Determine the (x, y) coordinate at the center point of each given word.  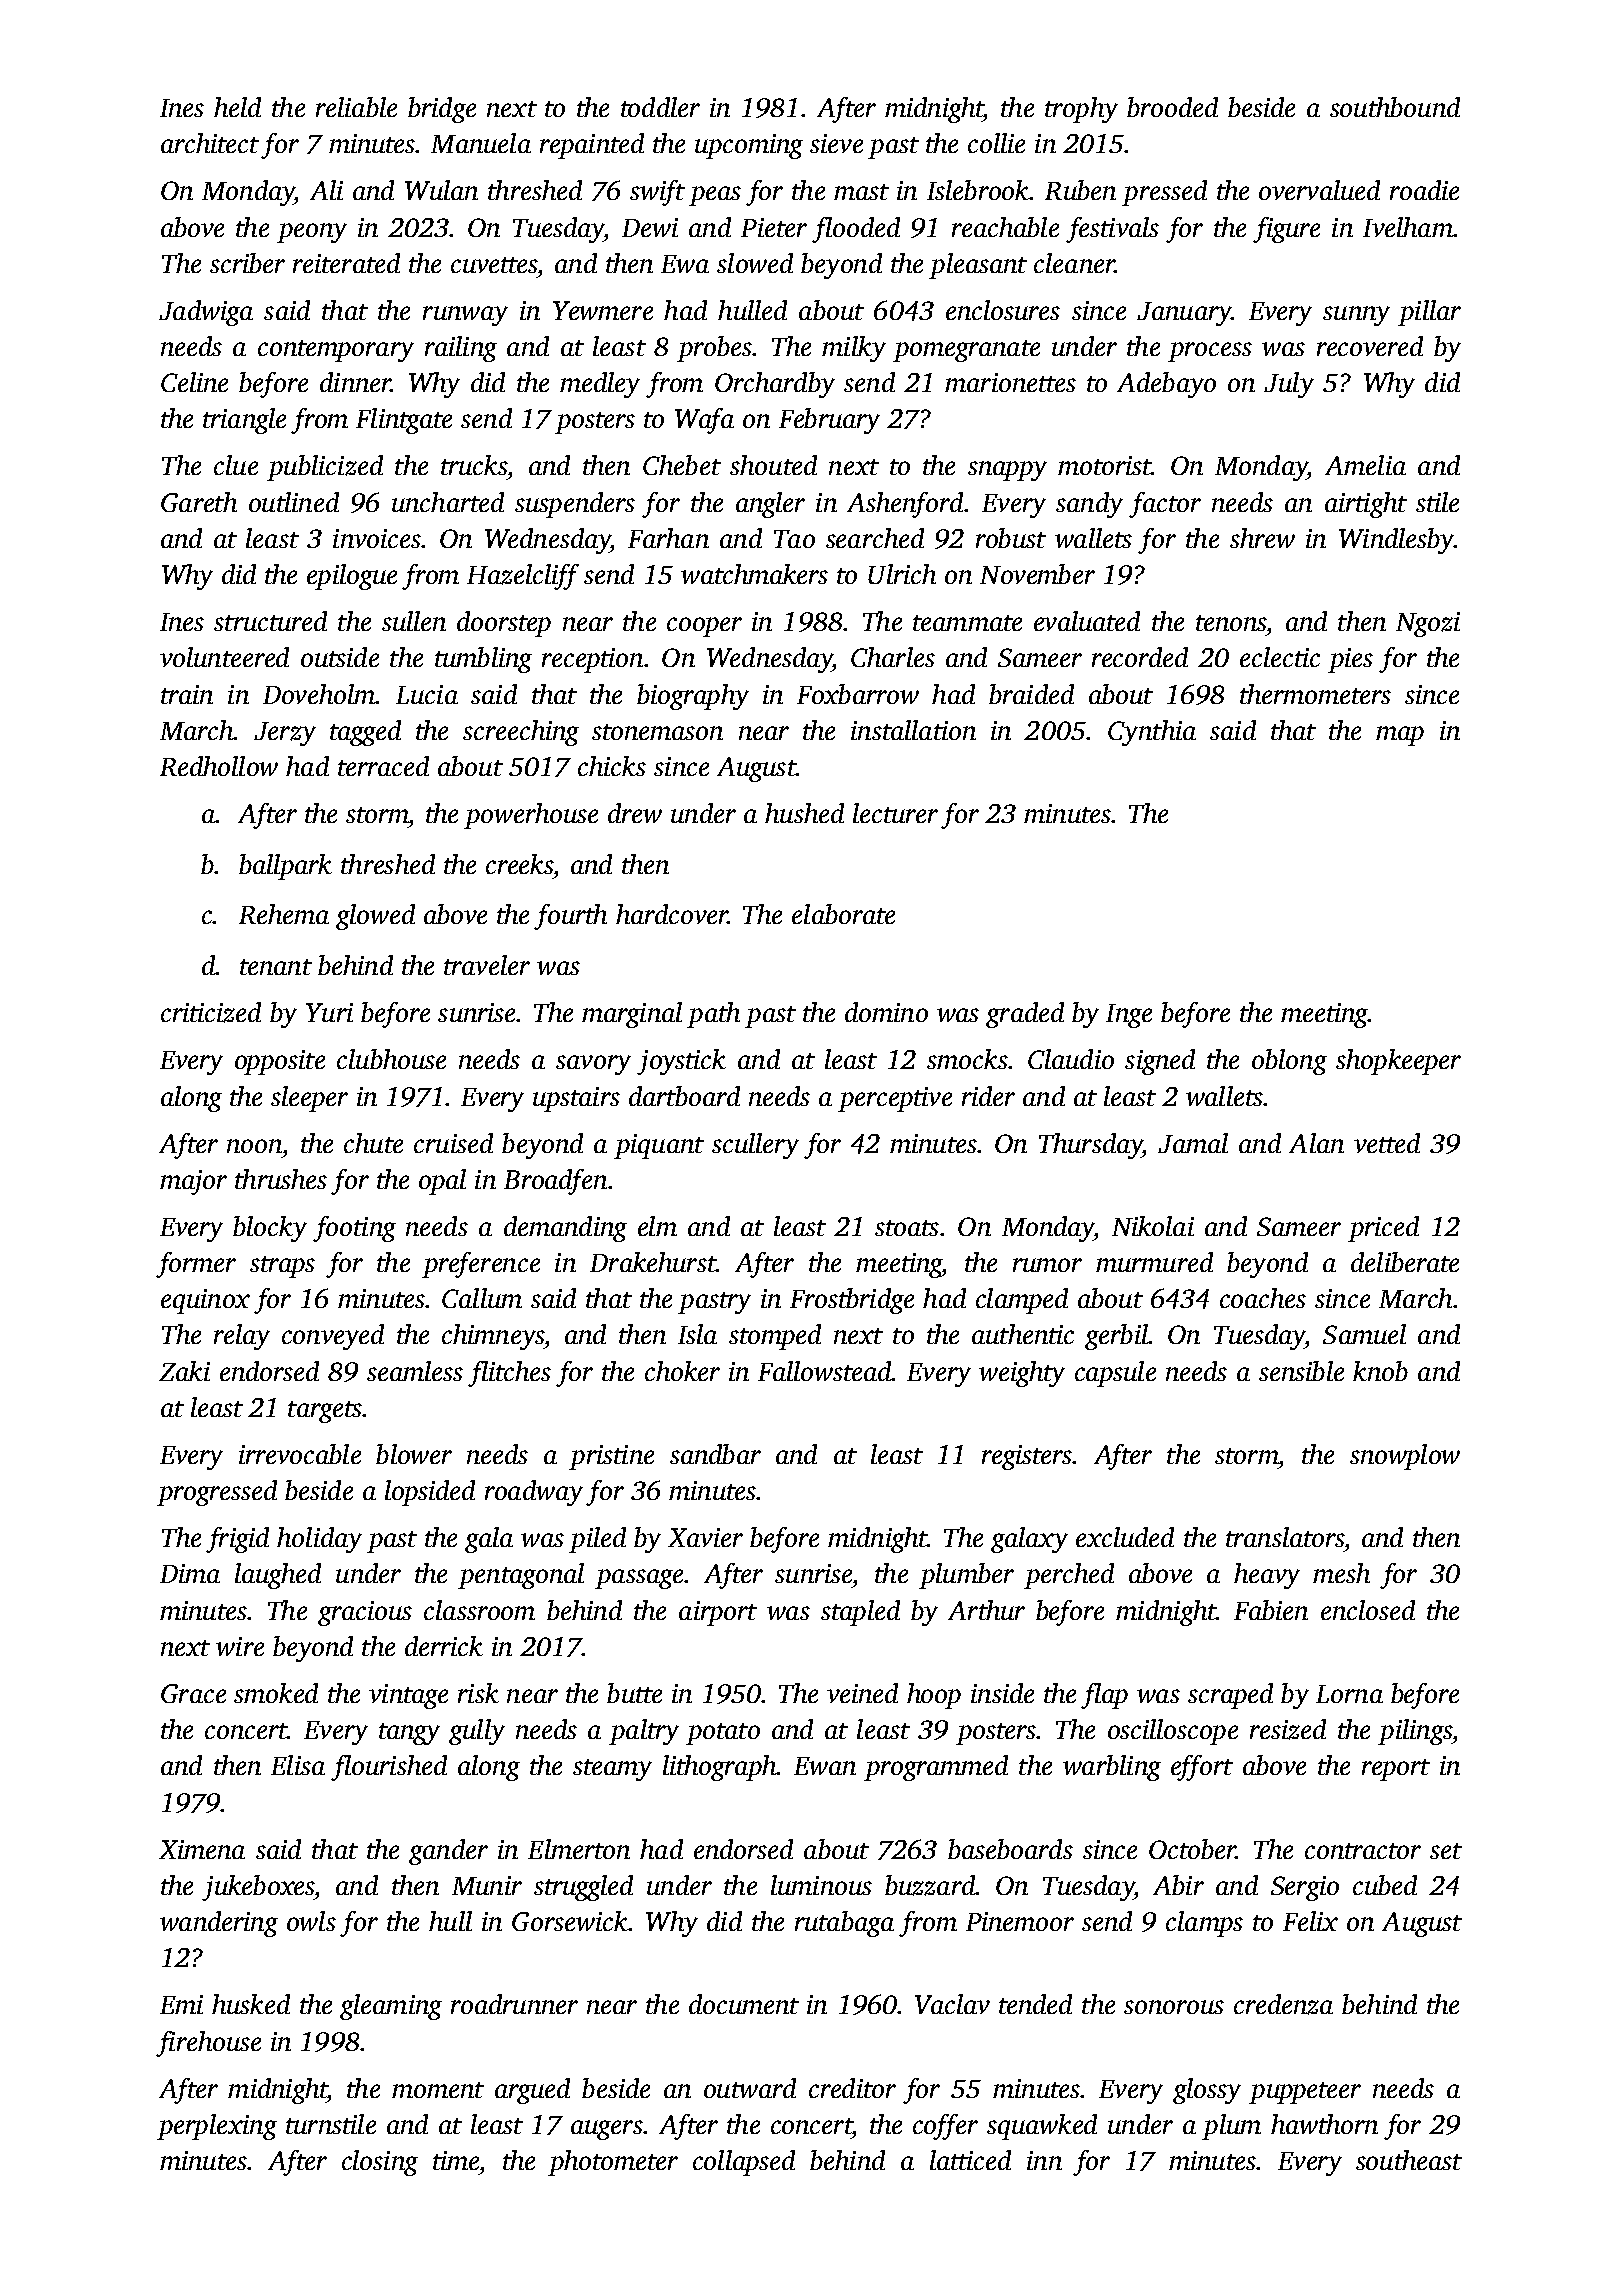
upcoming (749, 146)
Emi (181, 2004)
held (237, 107)
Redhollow (219, 766)
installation (913, 730)
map (1400, 736)
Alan (1316, 1143)
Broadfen (555, 1182)
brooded (1172, 107)
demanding (565, 1229)
